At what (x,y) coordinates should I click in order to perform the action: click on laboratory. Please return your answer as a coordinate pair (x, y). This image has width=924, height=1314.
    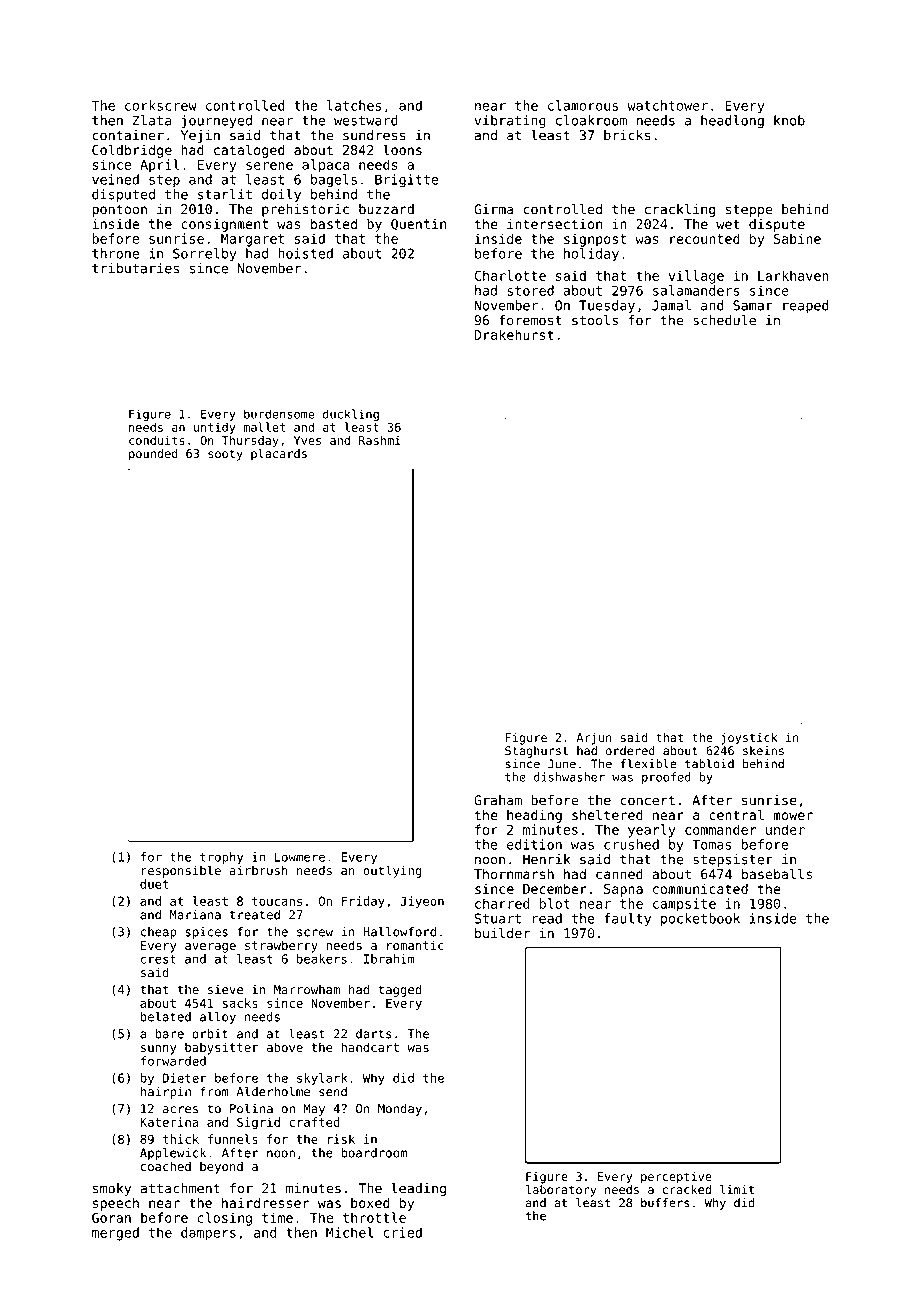
    Looking at the image, I should click on (561, 1191).
